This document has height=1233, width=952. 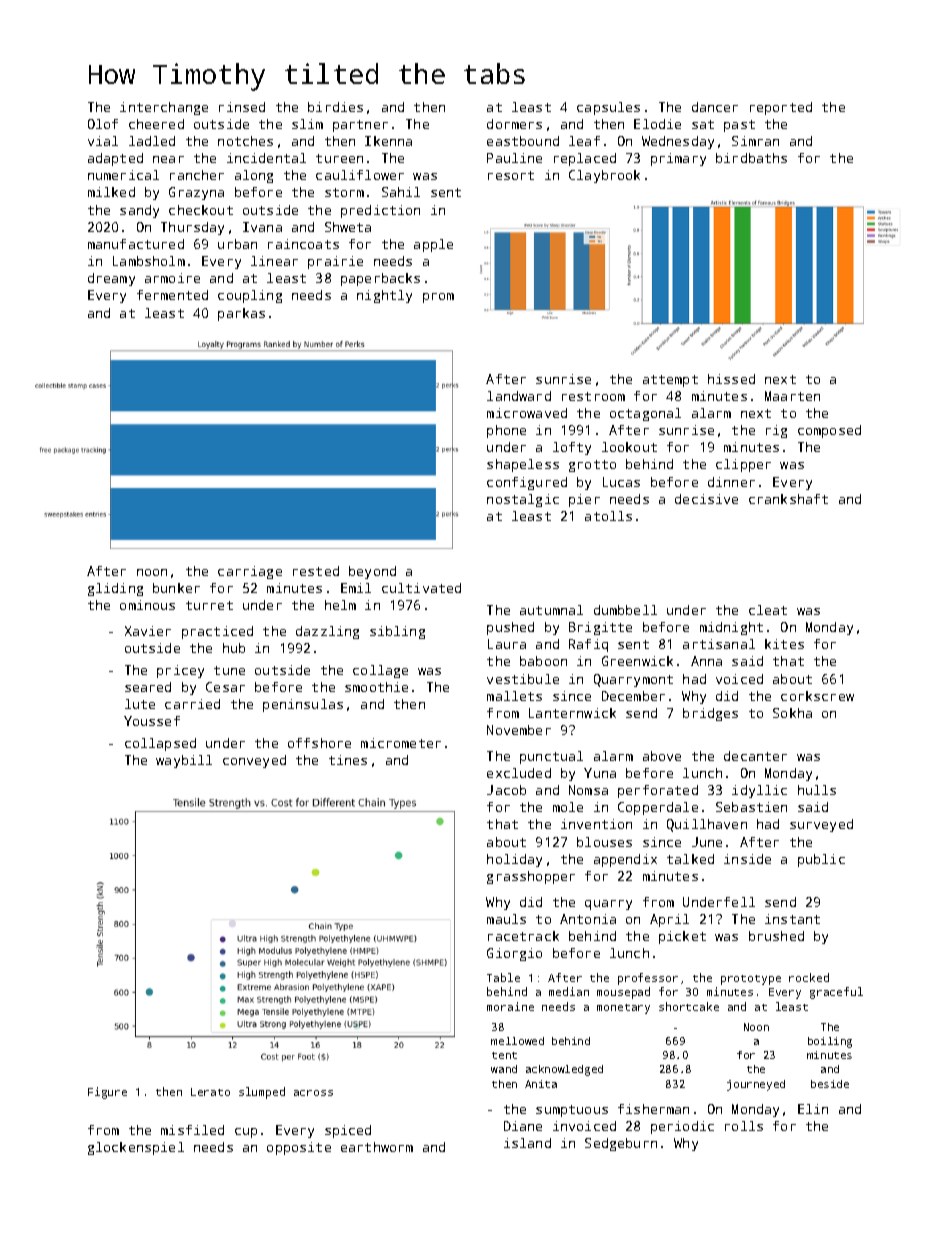 What do you see at coordinates (706, 661) in the document?
I see `Anna` at bounding box center [706, 661].
